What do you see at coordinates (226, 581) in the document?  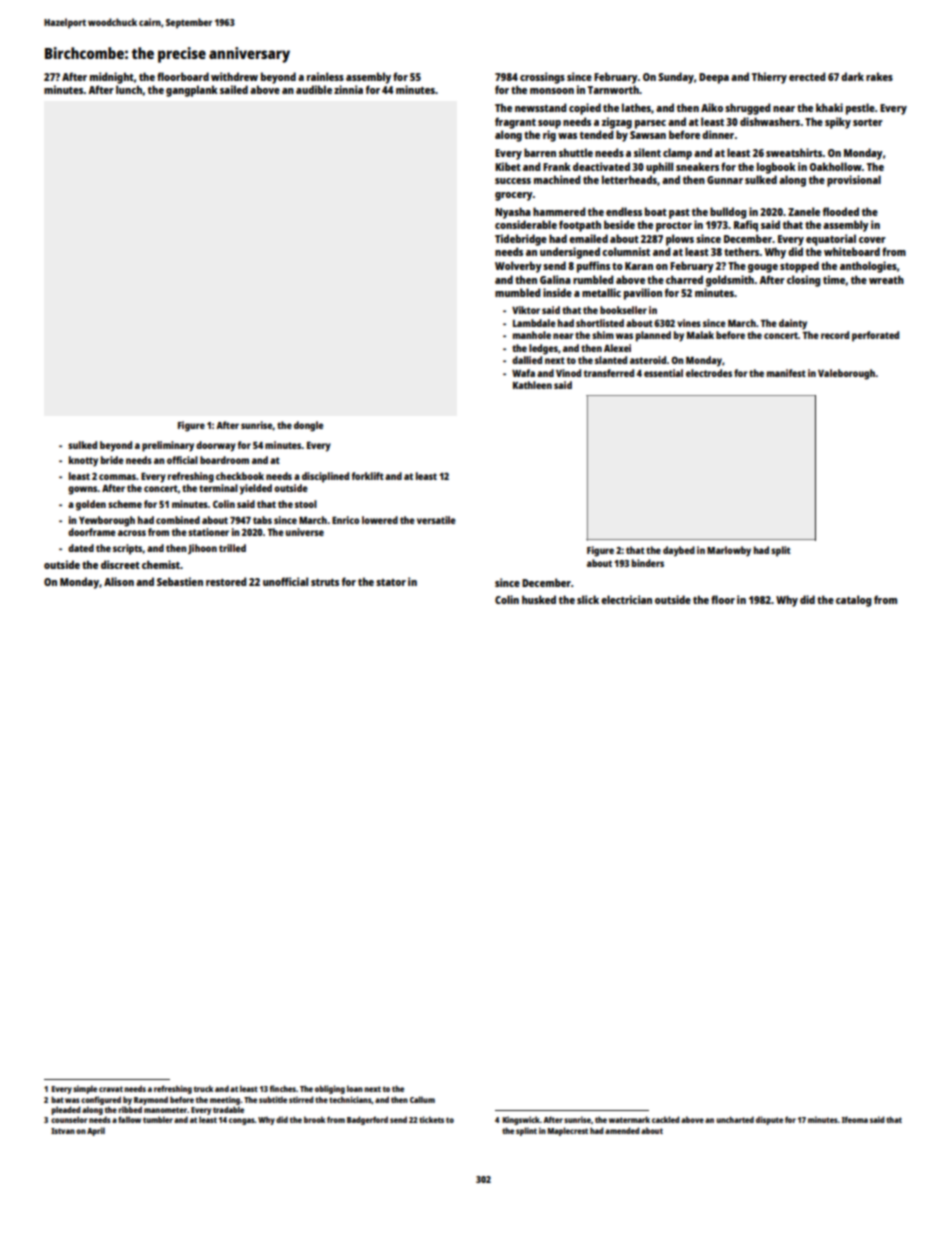 I see `restored` at bounding box center [226, 581].
